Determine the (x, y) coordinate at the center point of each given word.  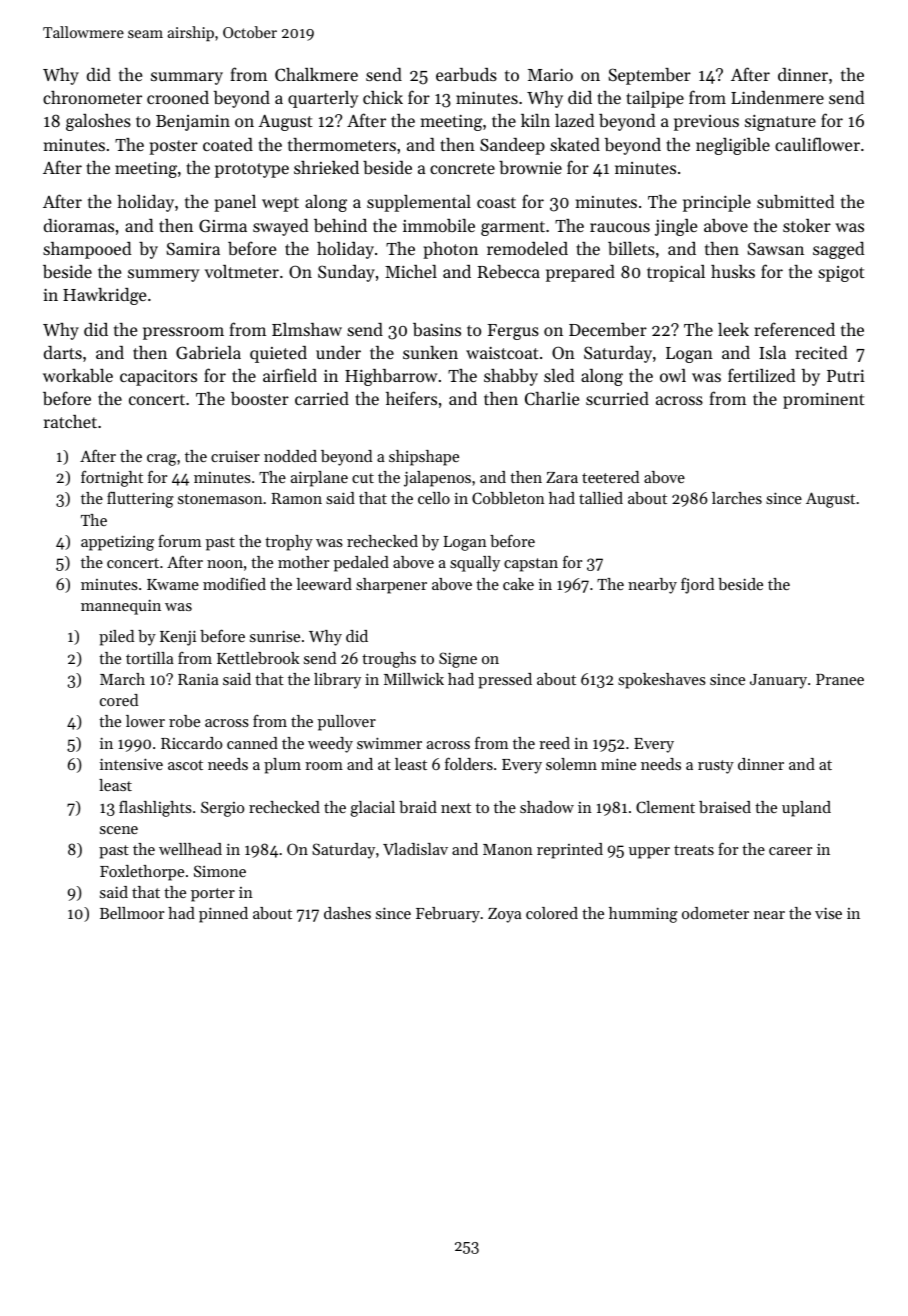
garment (513, 228)
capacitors (158, 377)
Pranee (840, 679)
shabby (511, 377)
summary (187, 78)
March (122, 679)
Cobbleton (508, 498)
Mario (550, 74)
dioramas (79, 225)
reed (554, 743)
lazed (574, 120)
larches (737, 498)
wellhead (190, 849)
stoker (807, 225)
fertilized (761, 375)
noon (225, 564)
